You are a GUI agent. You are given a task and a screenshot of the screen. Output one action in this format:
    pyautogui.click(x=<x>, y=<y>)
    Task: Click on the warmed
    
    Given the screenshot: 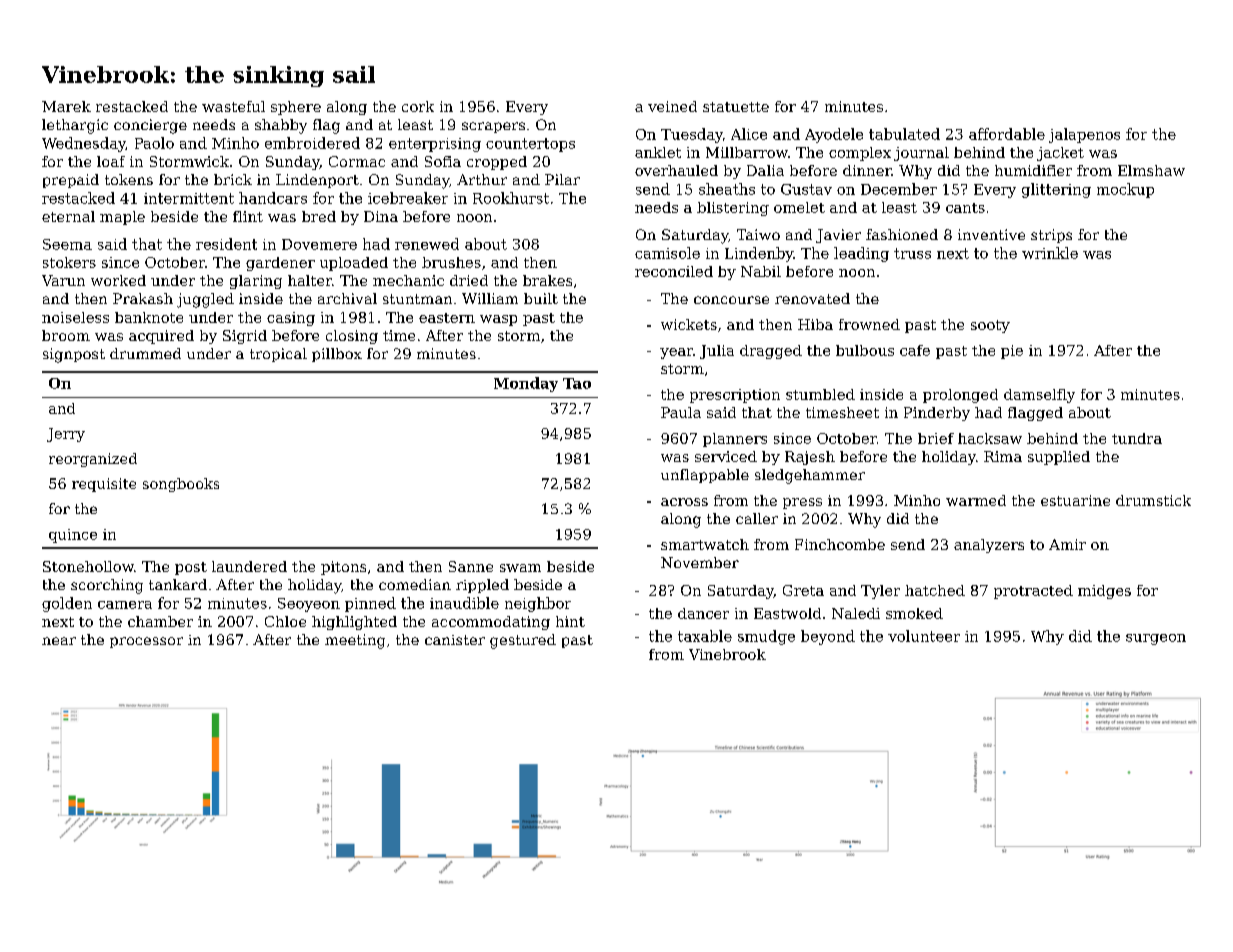 What is the action you would take?
    pyautogui.click(x=976, y=500)
